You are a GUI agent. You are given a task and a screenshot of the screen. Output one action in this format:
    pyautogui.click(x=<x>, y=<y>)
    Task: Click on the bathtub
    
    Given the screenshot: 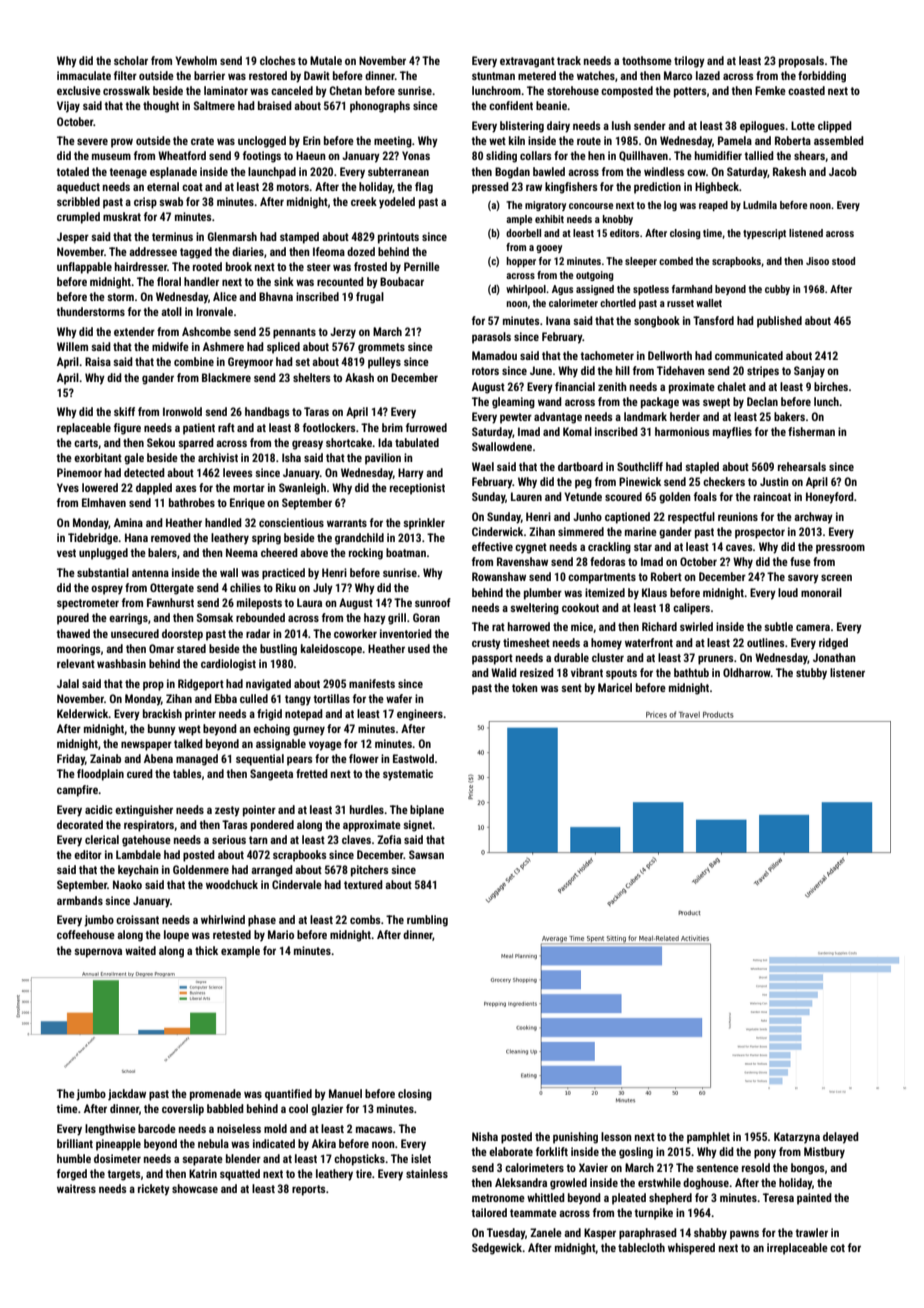 What is the action you would take?
    pyautogui.click(x=691, y=672)
